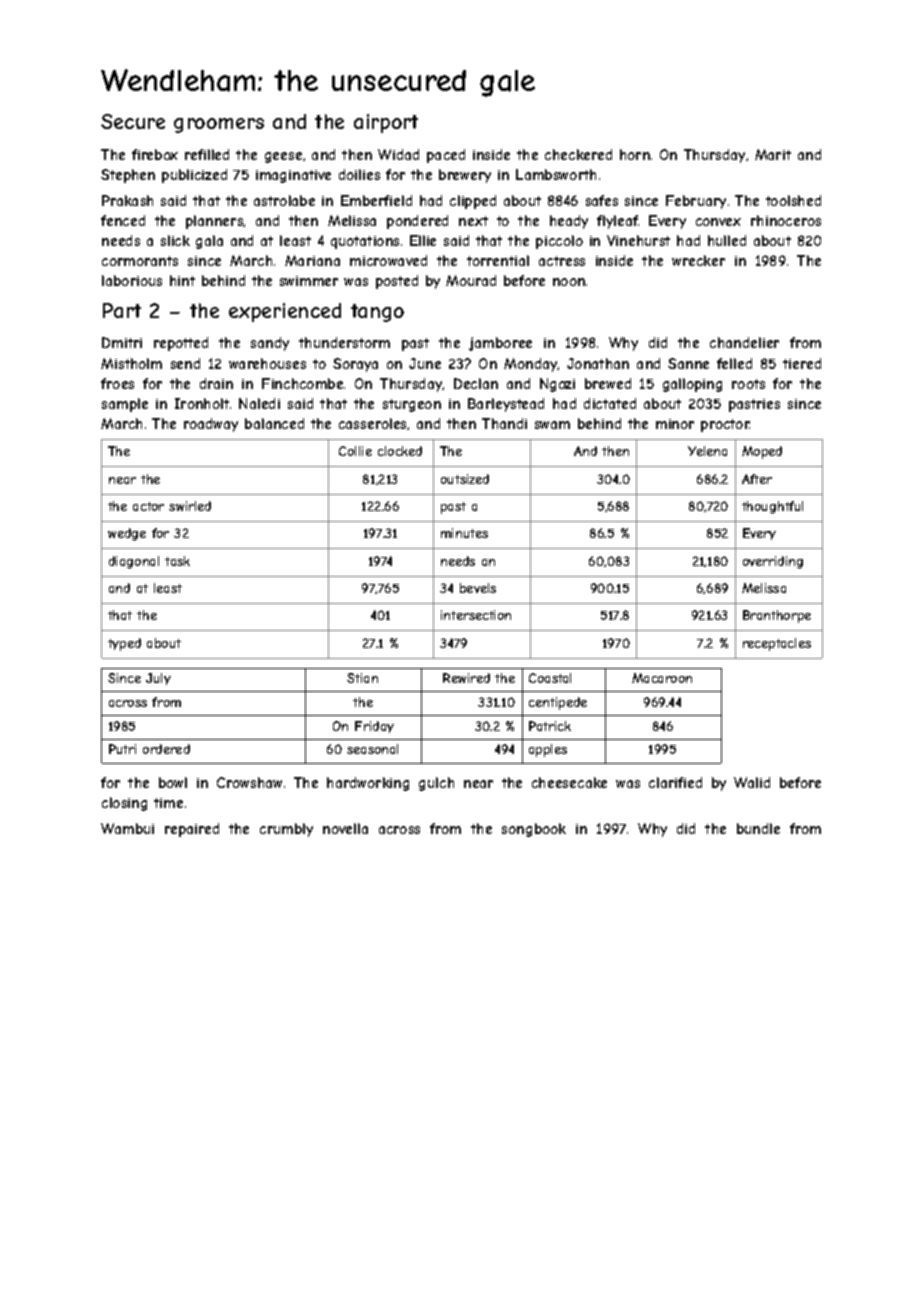  What do you see at coordinates (534, 830) in the screenshot?
I see `songbook` at bounding box center [534, 830].
